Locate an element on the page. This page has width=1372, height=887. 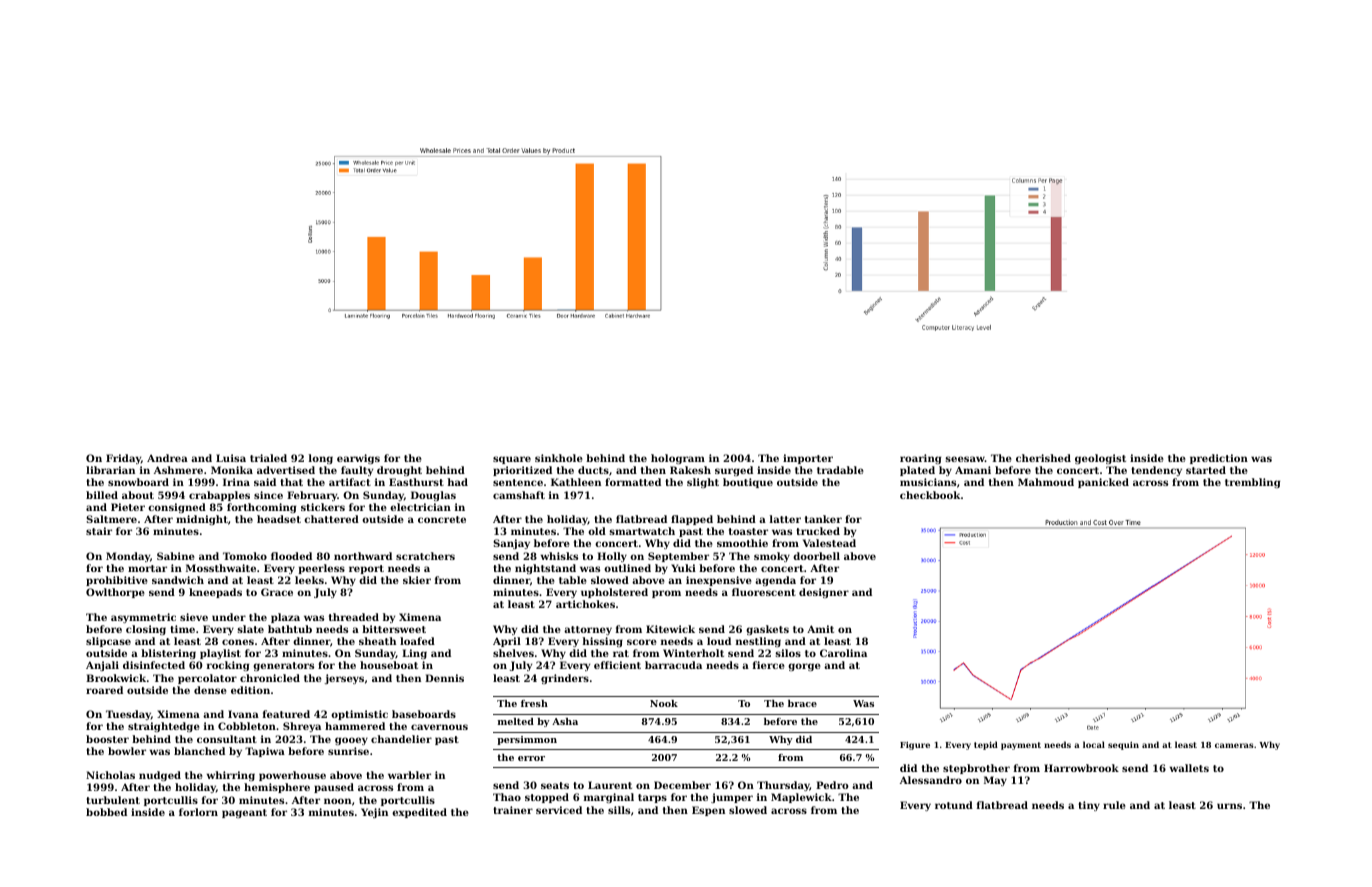
started is located at coordinates (1206, 470).
